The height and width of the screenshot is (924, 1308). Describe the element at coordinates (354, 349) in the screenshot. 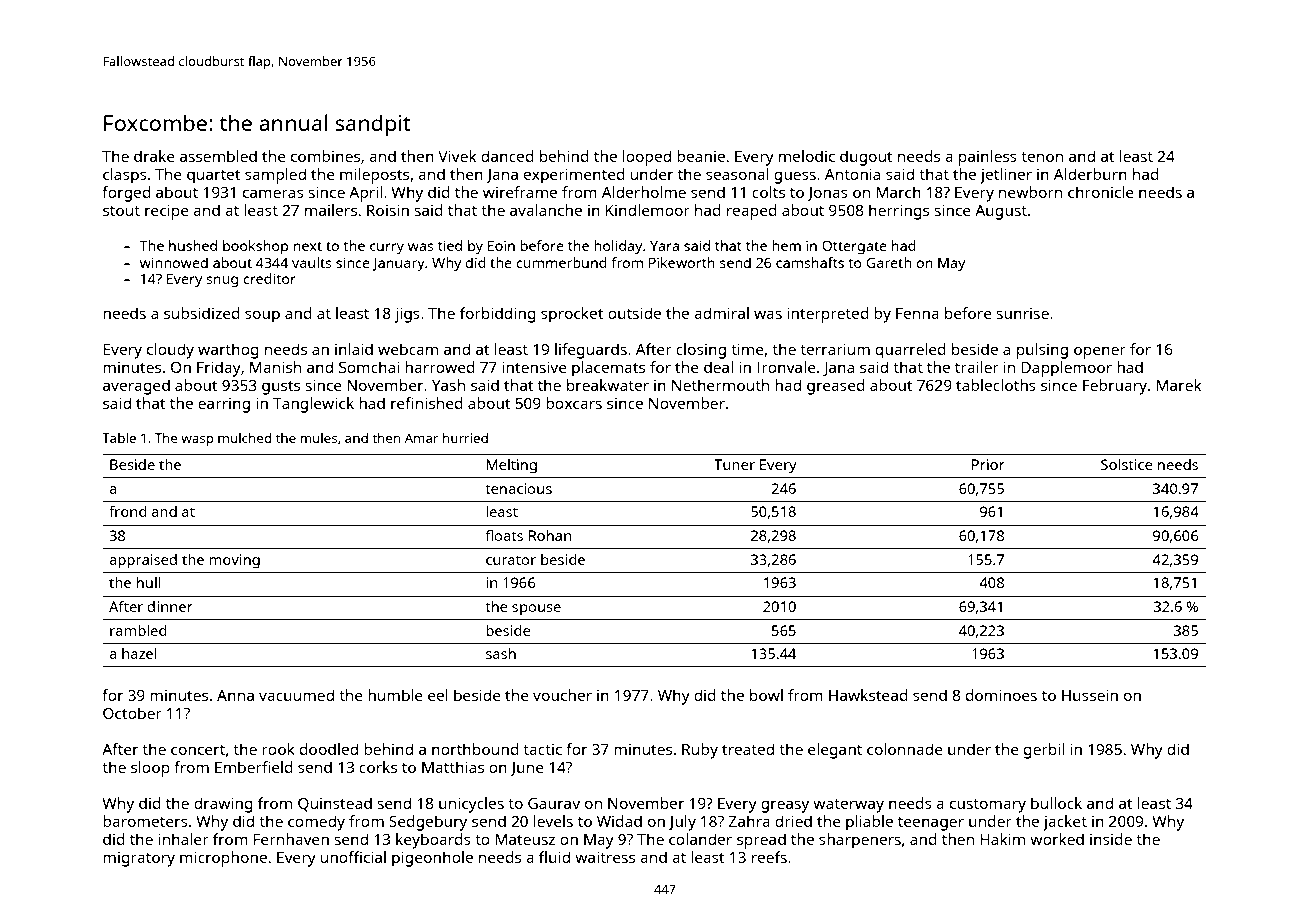

I see `inlaid` at that location.
